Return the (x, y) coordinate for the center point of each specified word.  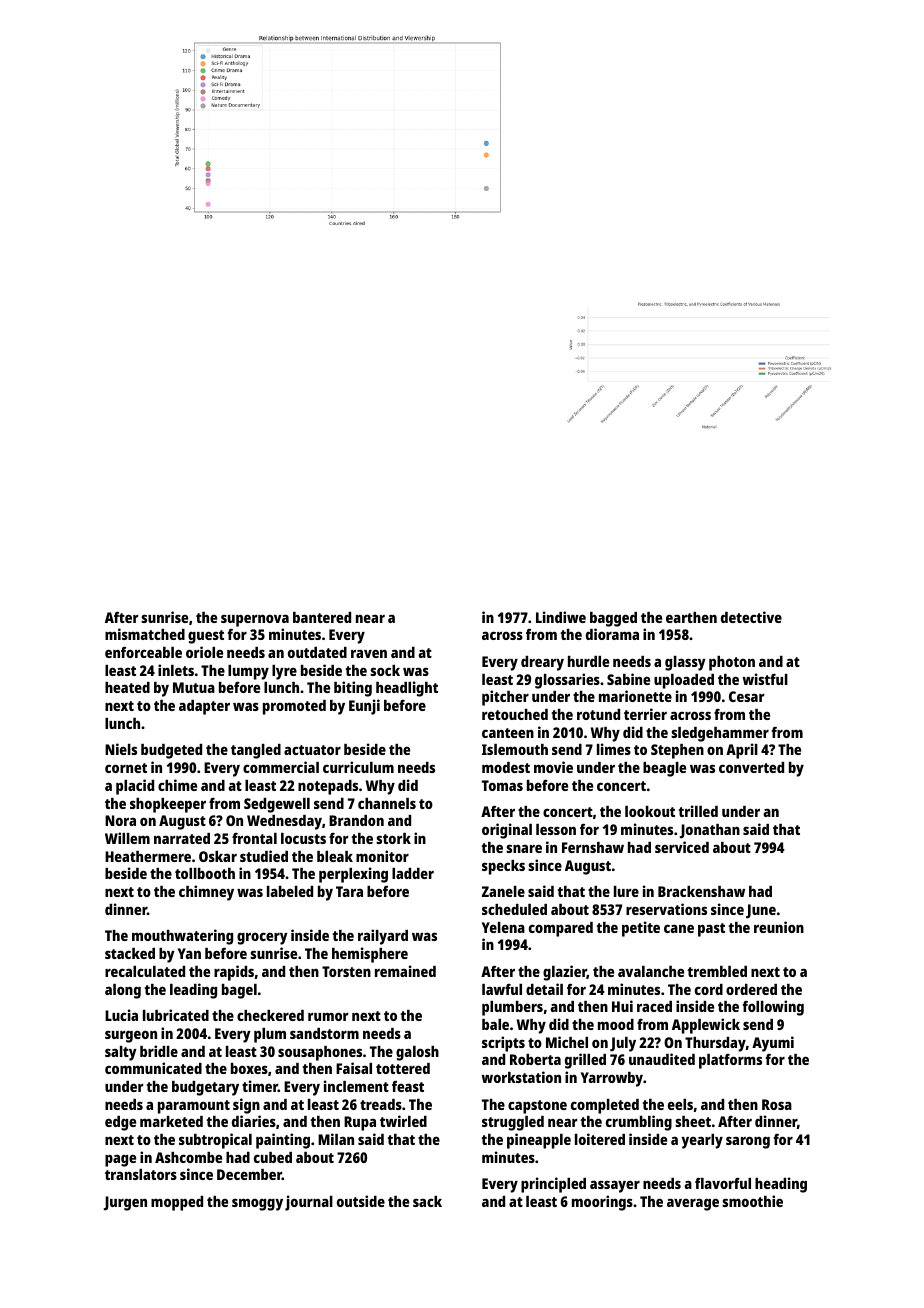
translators (141, 1174)
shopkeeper (168, 805)
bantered (322, 617)
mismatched (145, 634)
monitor (382, 856)
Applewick (706, 1026)
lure (626, 891)
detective (751, 617)
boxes (249, 1068)
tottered (403, 1068)
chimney (206, 893)
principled (553, 1185)
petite (641, 929)
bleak (335, 856)
